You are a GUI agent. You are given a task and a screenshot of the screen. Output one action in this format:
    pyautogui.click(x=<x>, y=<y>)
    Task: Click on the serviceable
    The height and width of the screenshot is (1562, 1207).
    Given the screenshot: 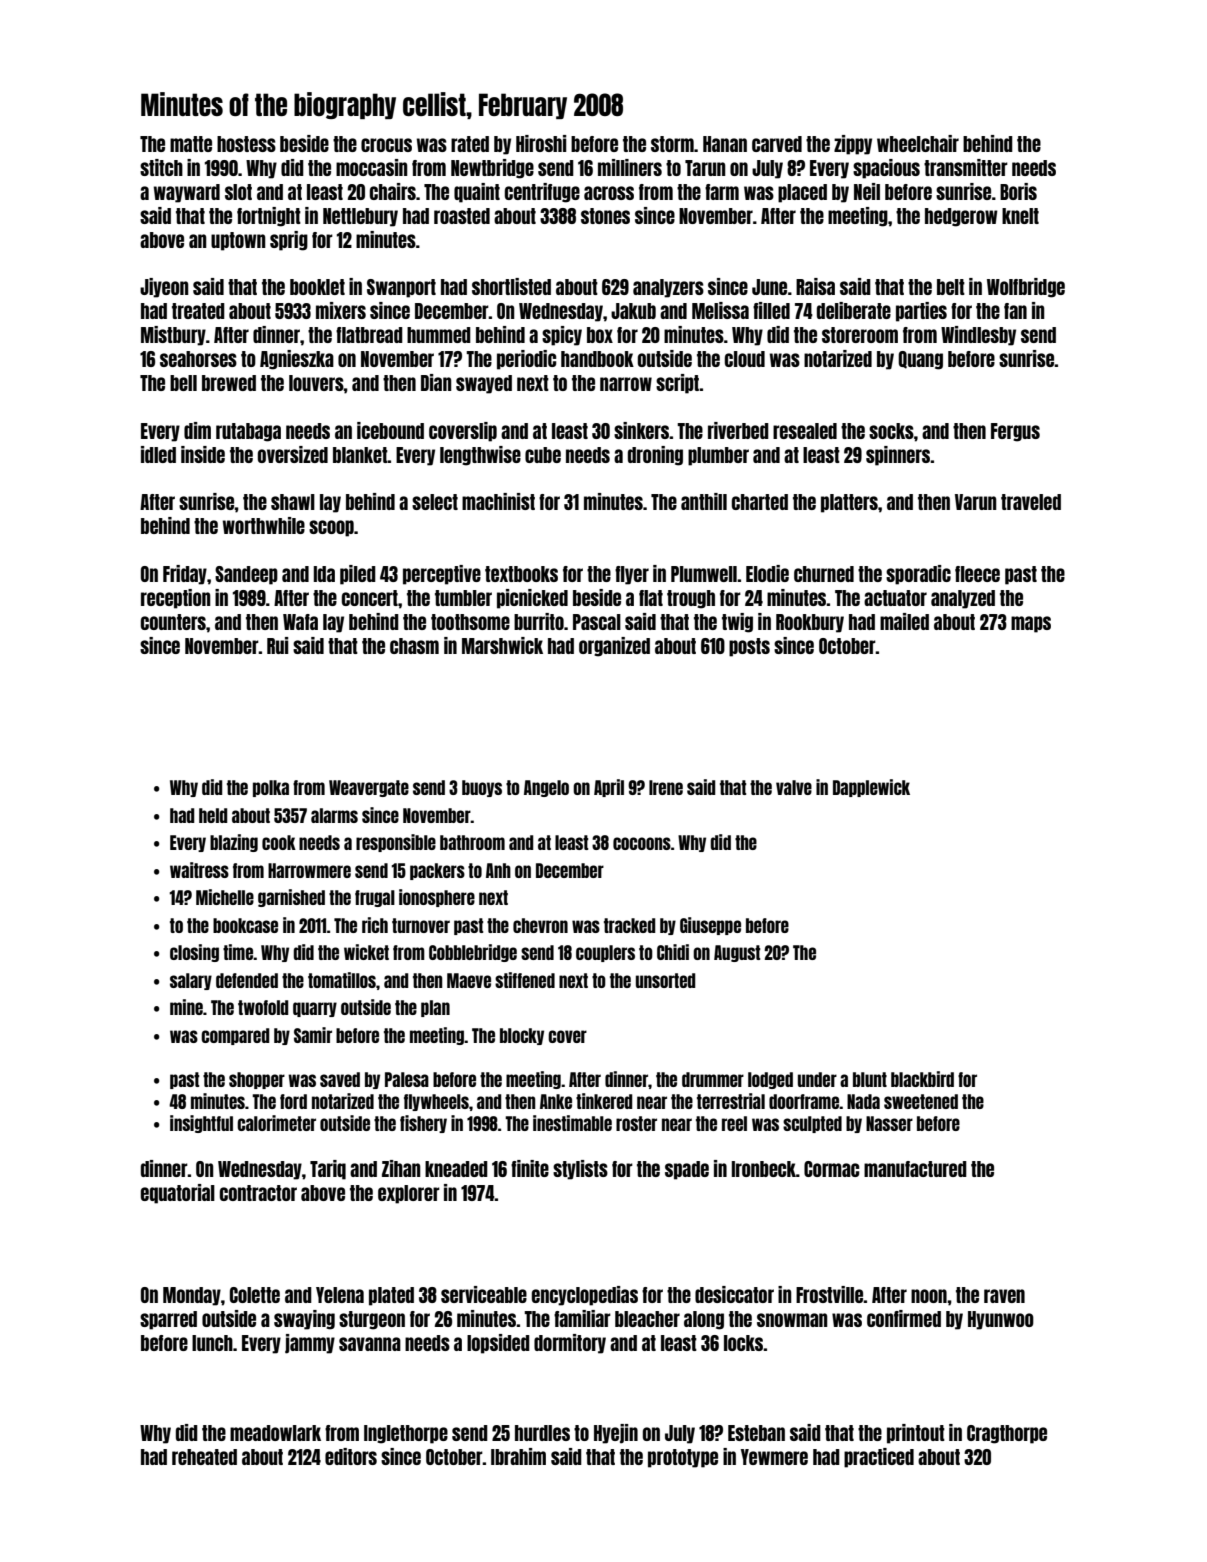 What is the action you would take?
    pyautogui.click(x=484, y=1294)
